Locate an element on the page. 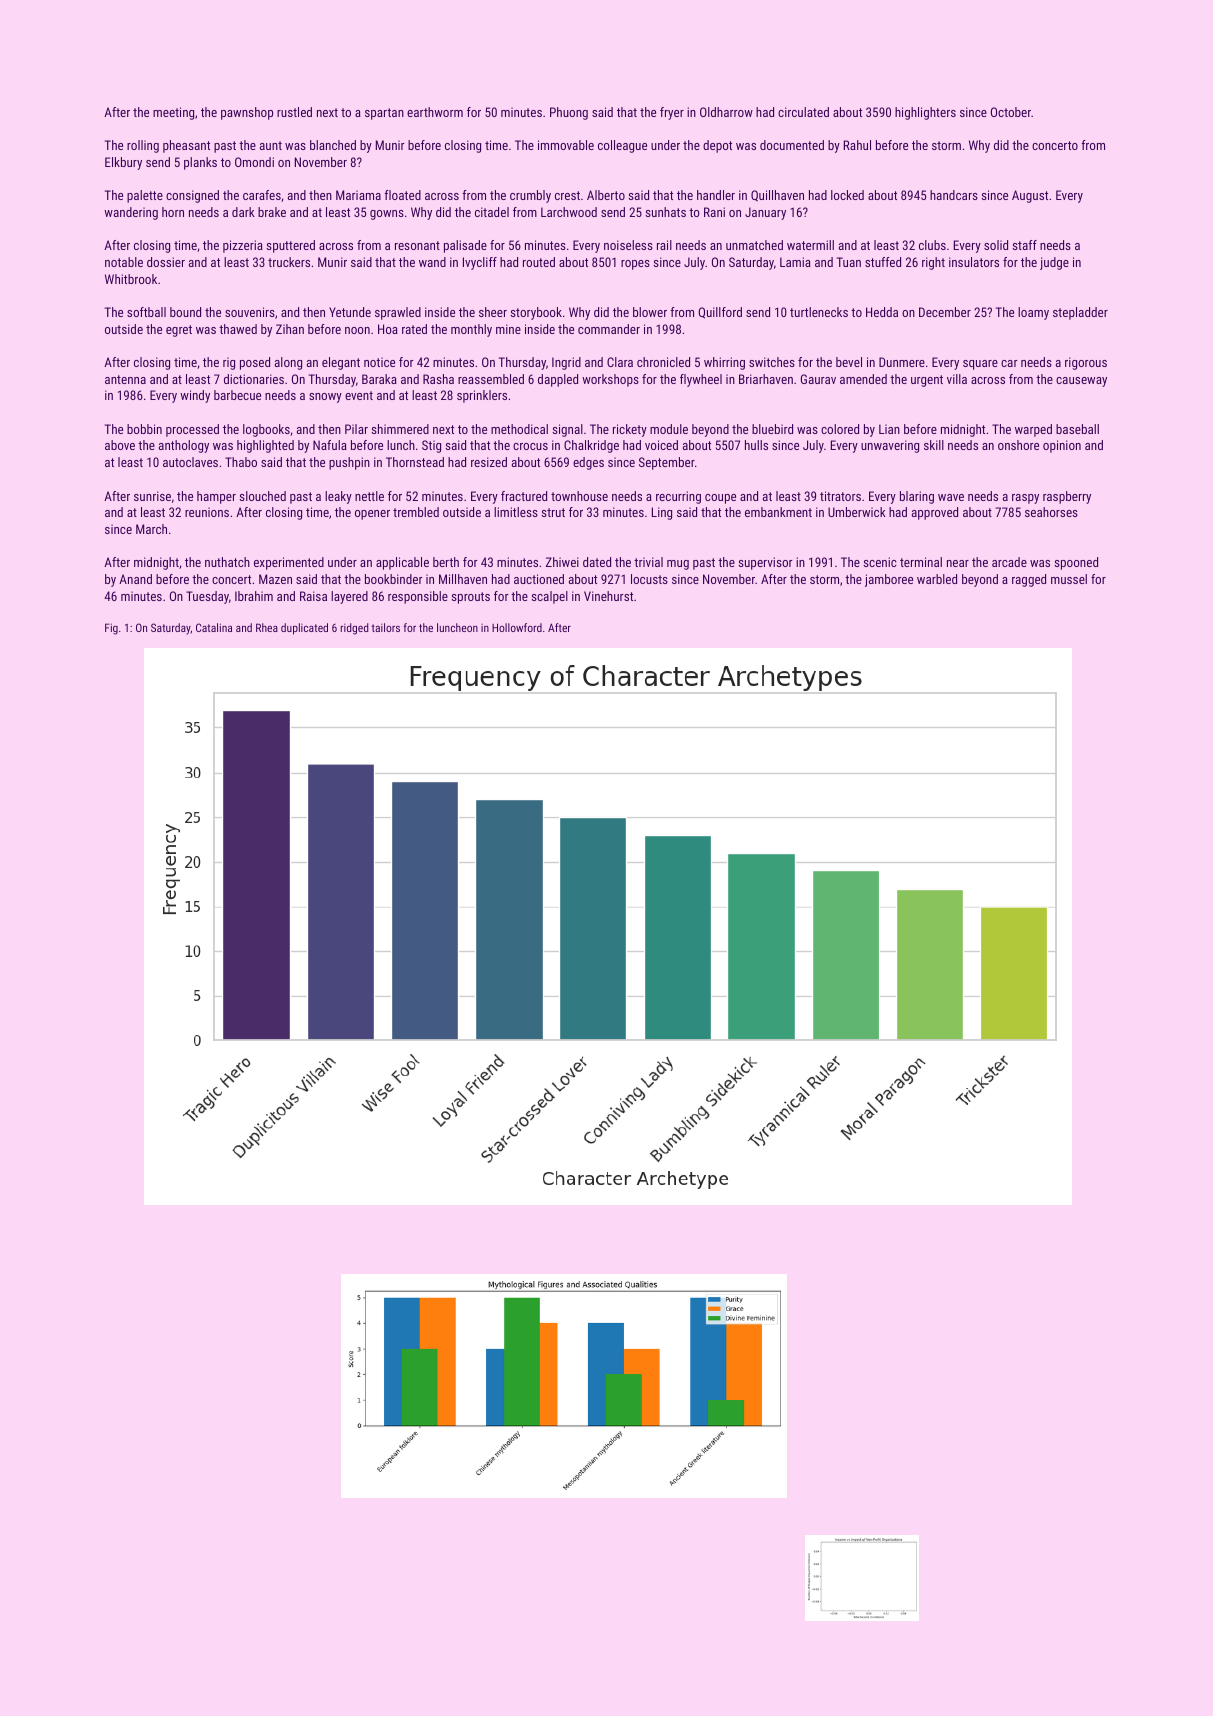  handcars is located at coordinates (954, 195).
